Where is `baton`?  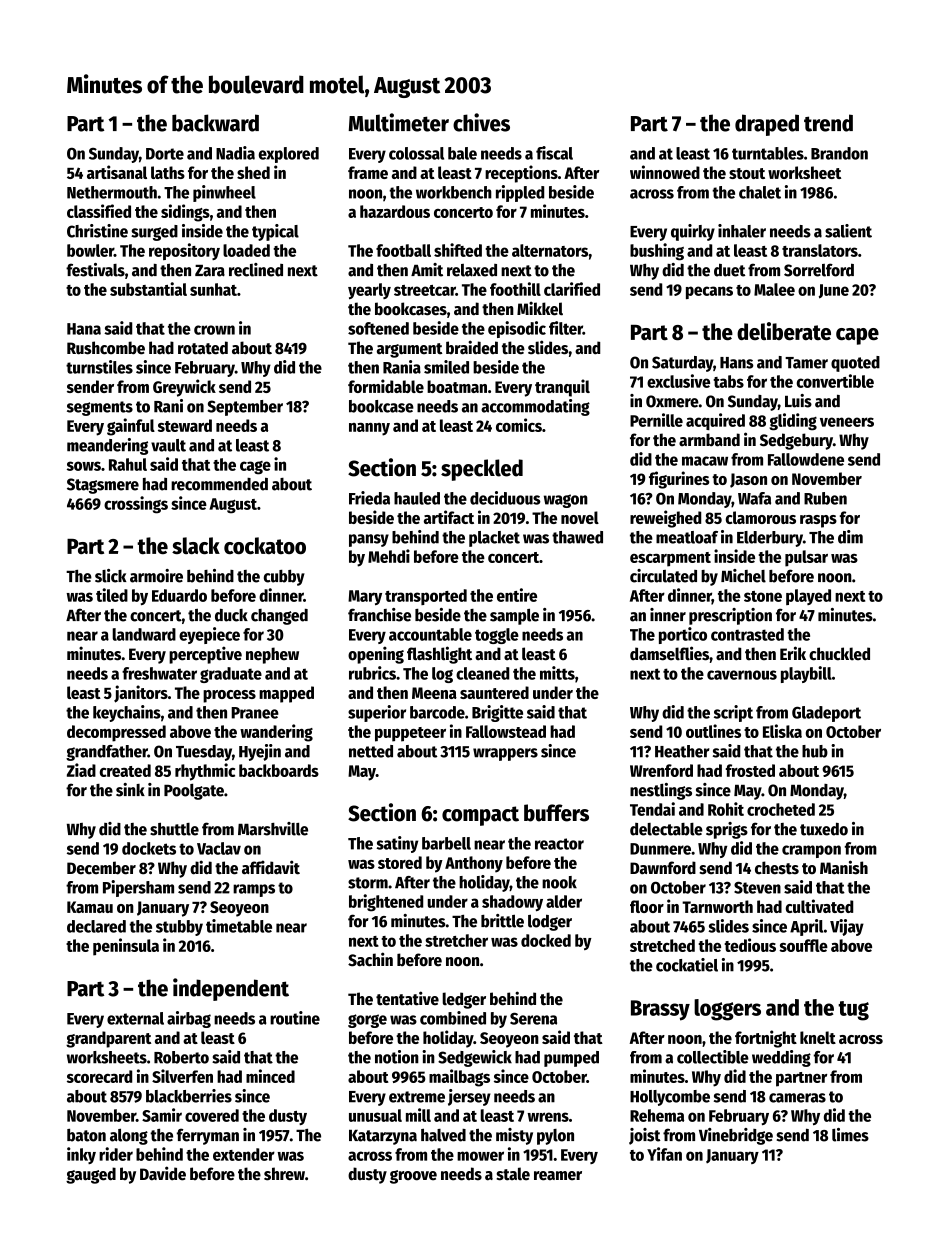 baton is located at coordinates (86, 1135).
